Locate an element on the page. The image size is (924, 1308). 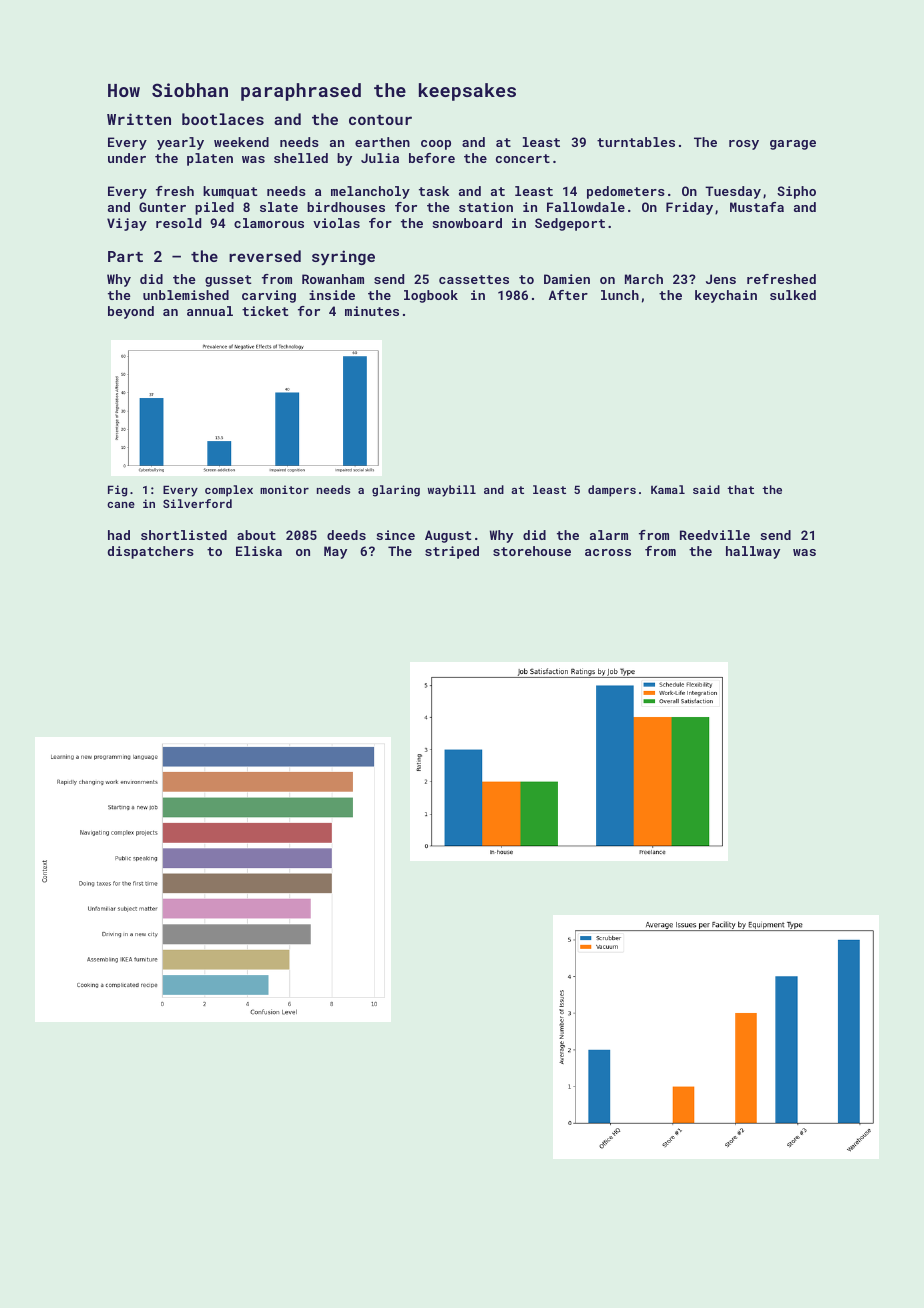
concert is located at coordinates (523, 158).
